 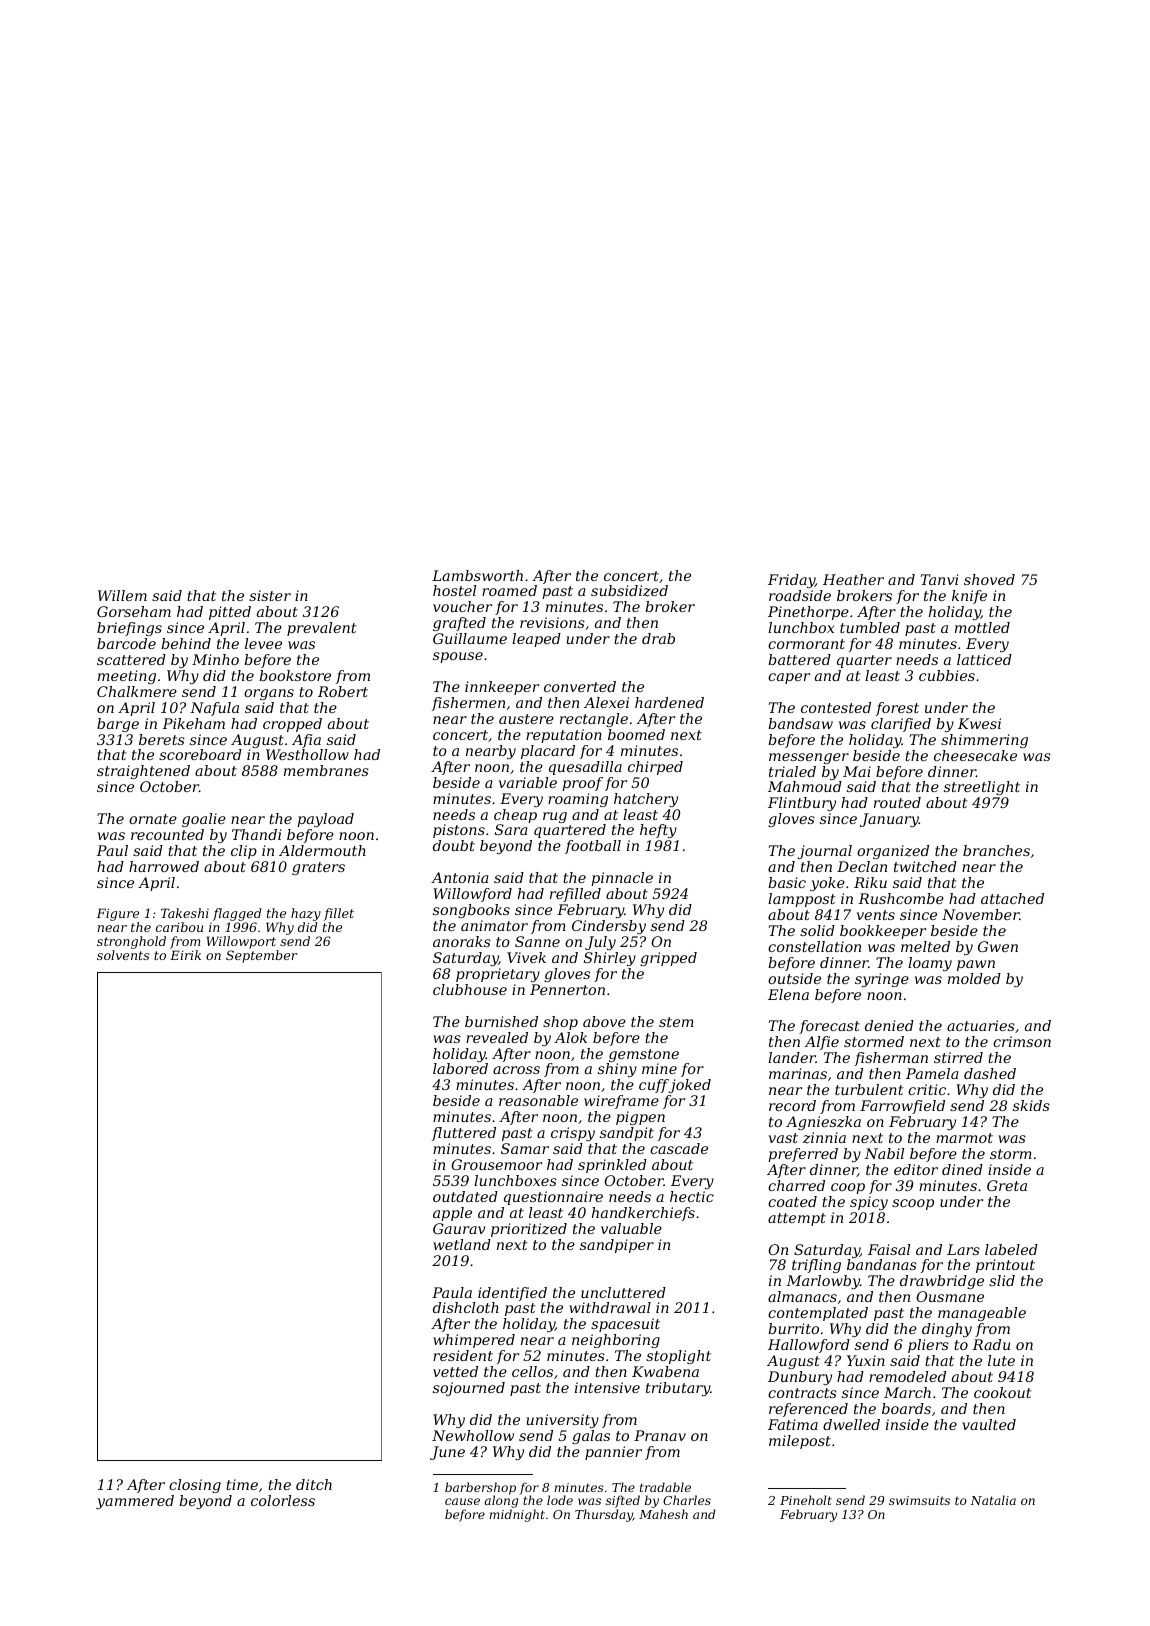 I want to click on cuff, so click(x=654, y=1086).
